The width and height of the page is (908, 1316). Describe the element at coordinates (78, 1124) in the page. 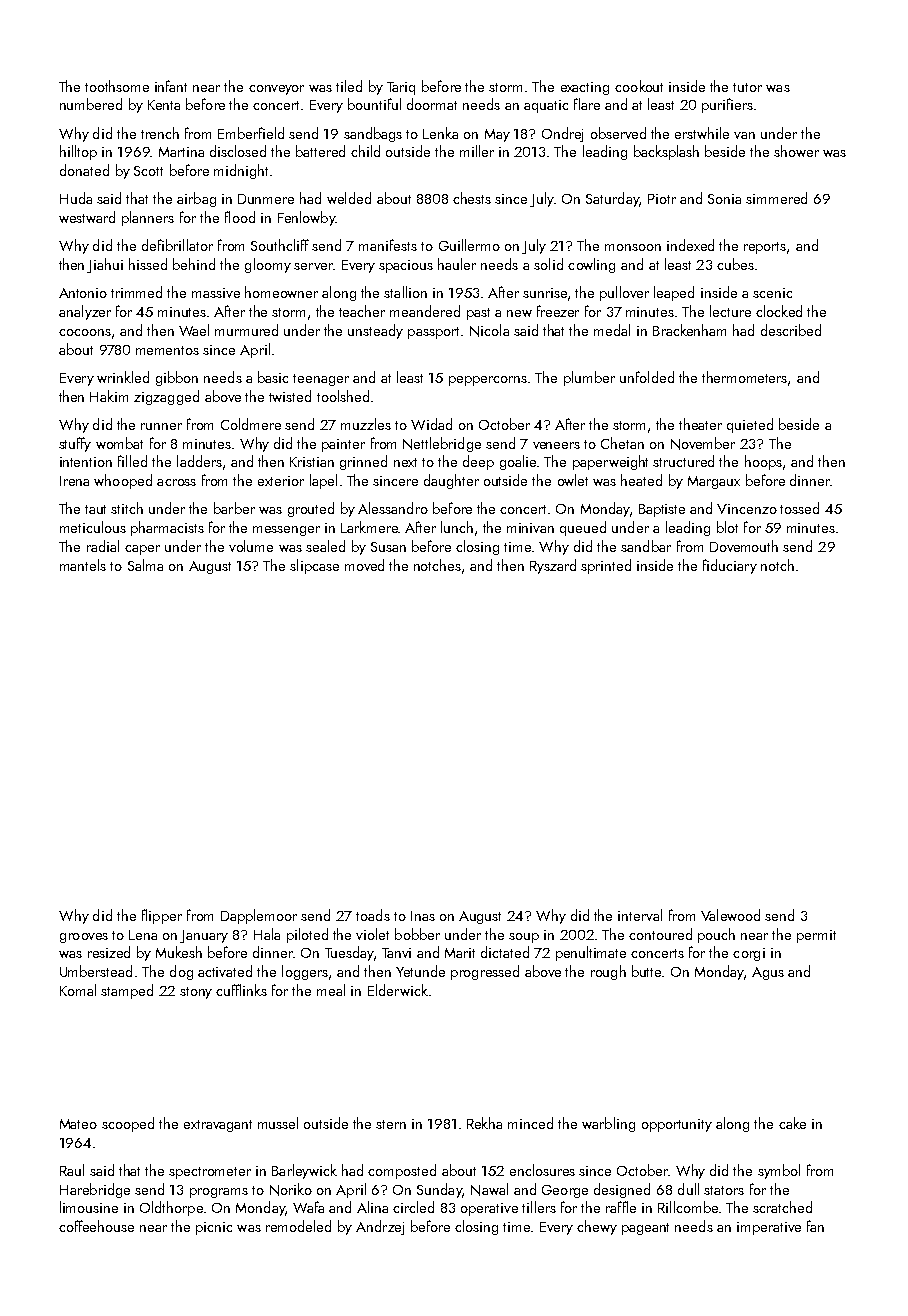

I see `Mateo` at that location.
